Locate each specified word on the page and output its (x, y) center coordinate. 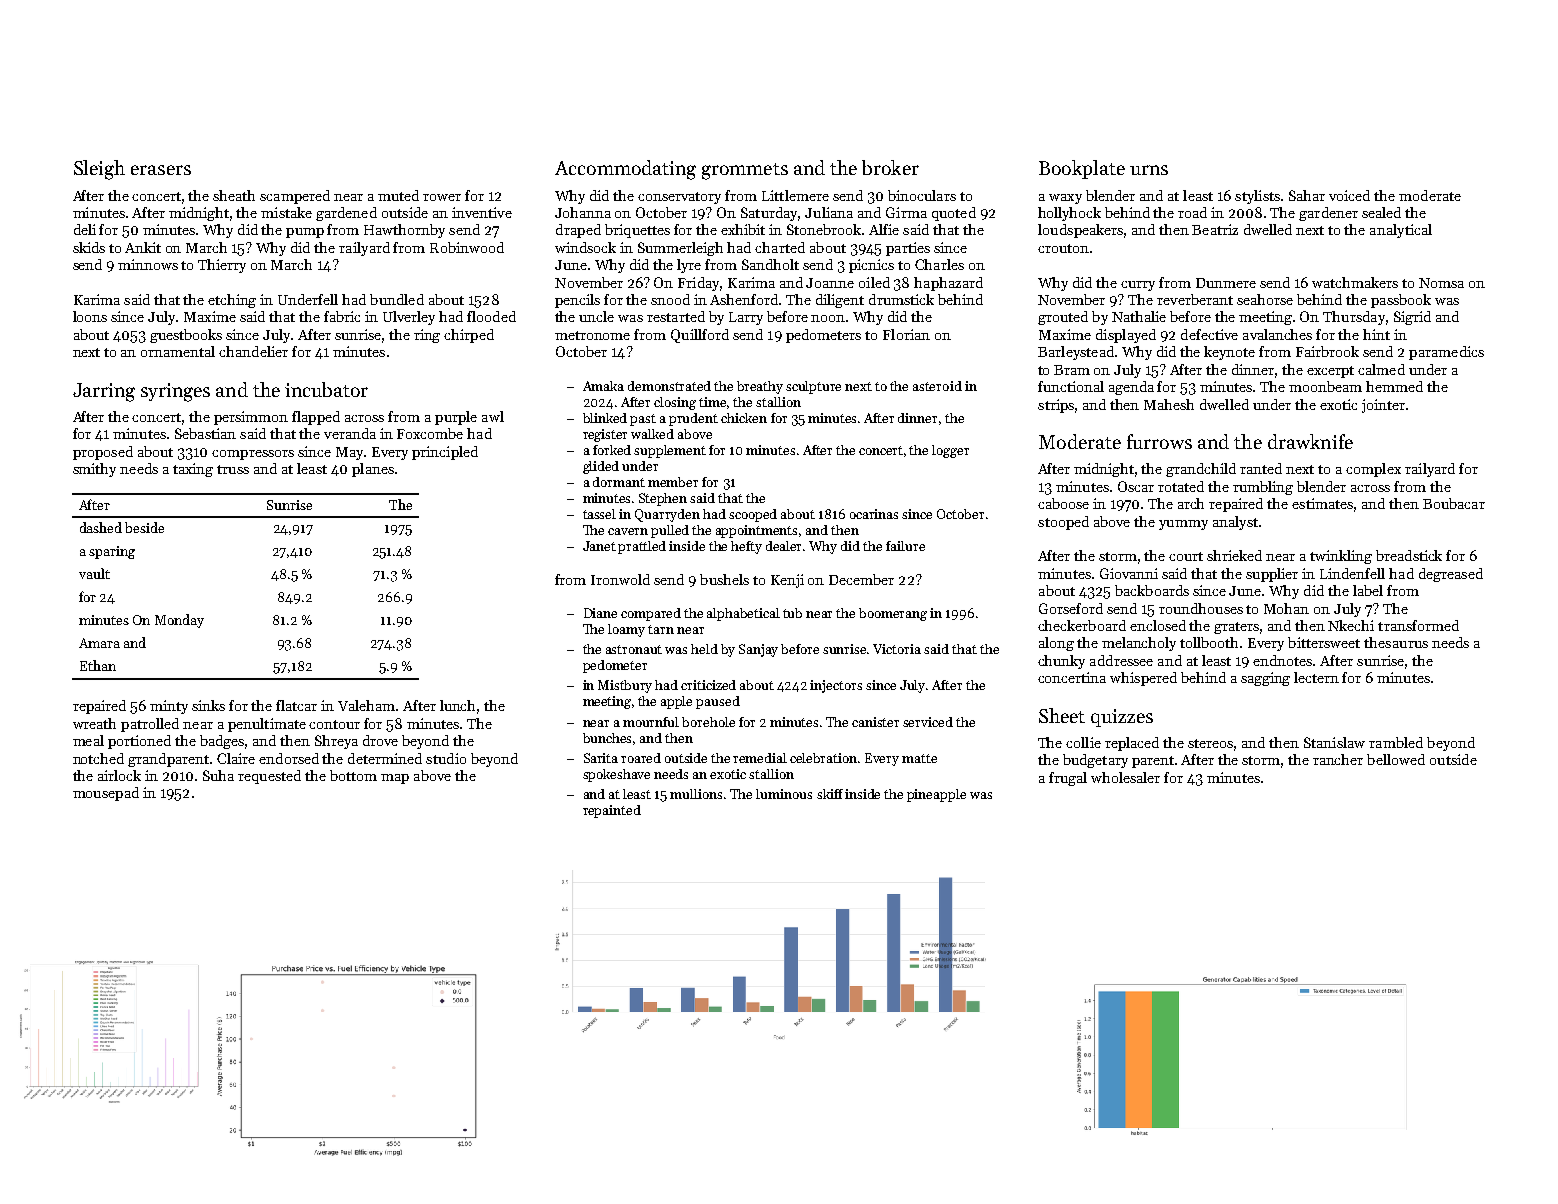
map (395, 779)
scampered (295, 197)
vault (94, 573)
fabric (342, 316)
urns (1149, 170)
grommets (745, 171)
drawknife (1310, 441)
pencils (577, 301)
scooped (753, 515)
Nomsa (1441, 283)
